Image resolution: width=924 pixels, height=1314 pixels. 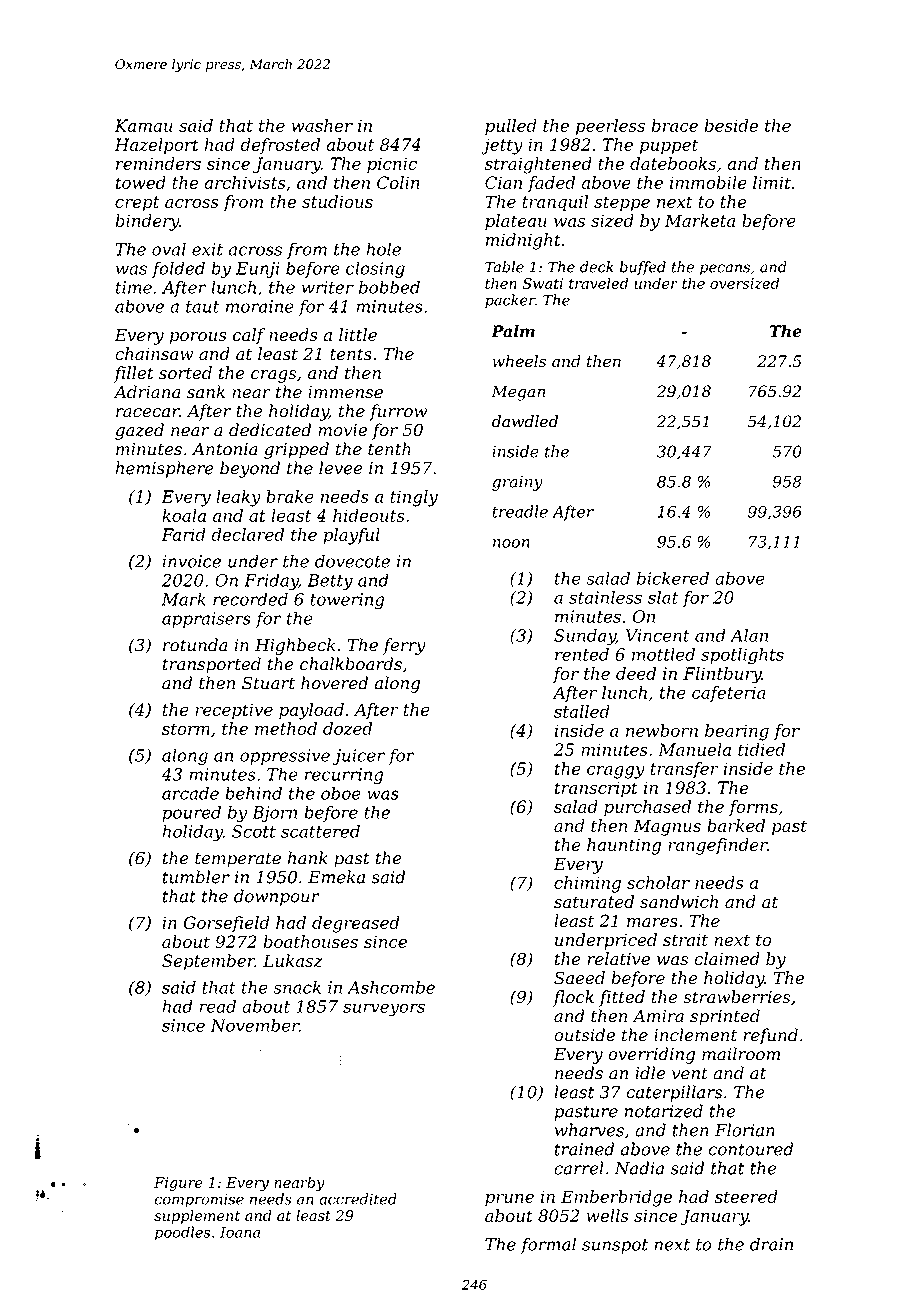 I want to click on Hazelport, so click(x=157, y=146).
